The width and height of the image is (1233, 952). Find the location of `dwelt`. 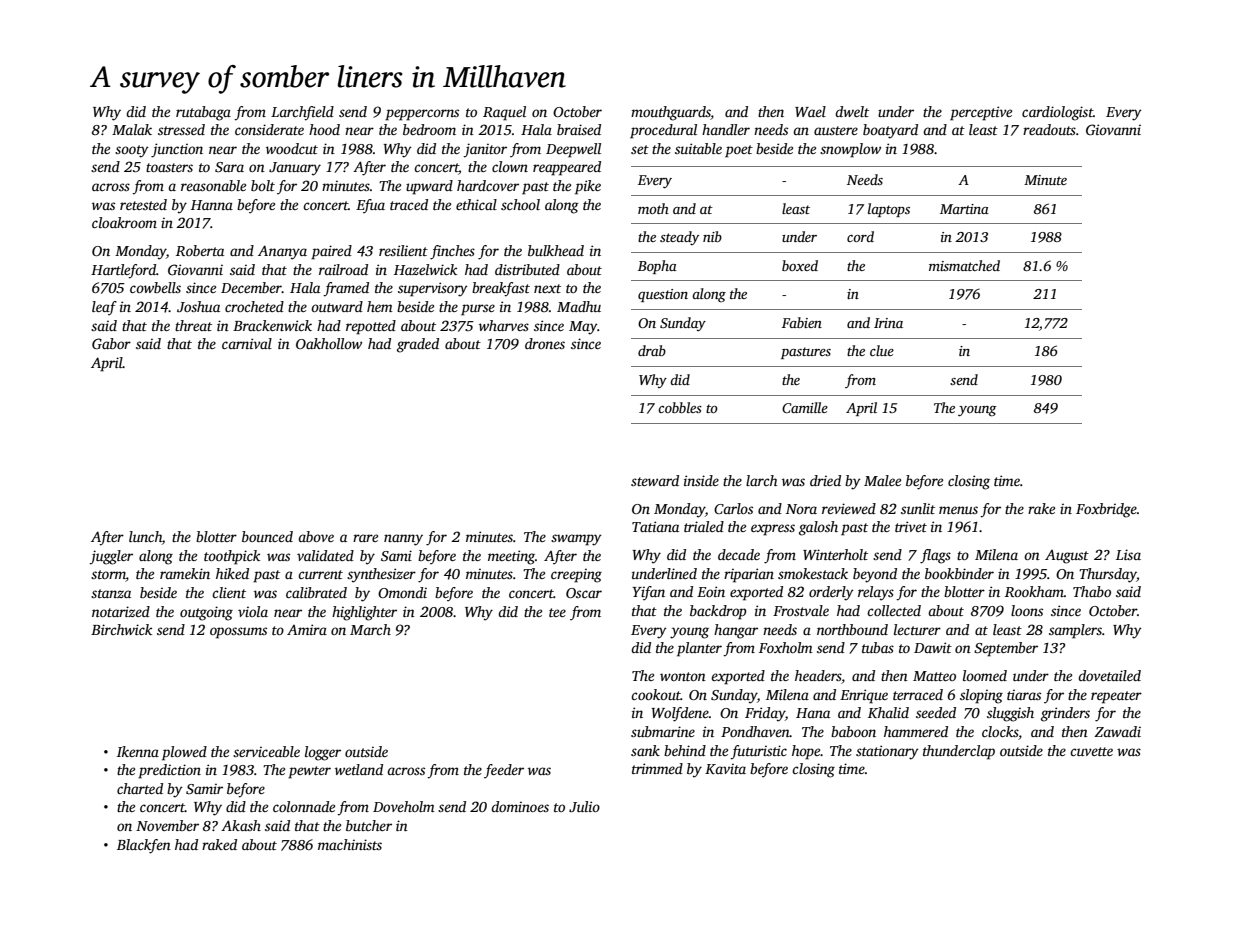

dwelt is located at coordinates (852, 111).
